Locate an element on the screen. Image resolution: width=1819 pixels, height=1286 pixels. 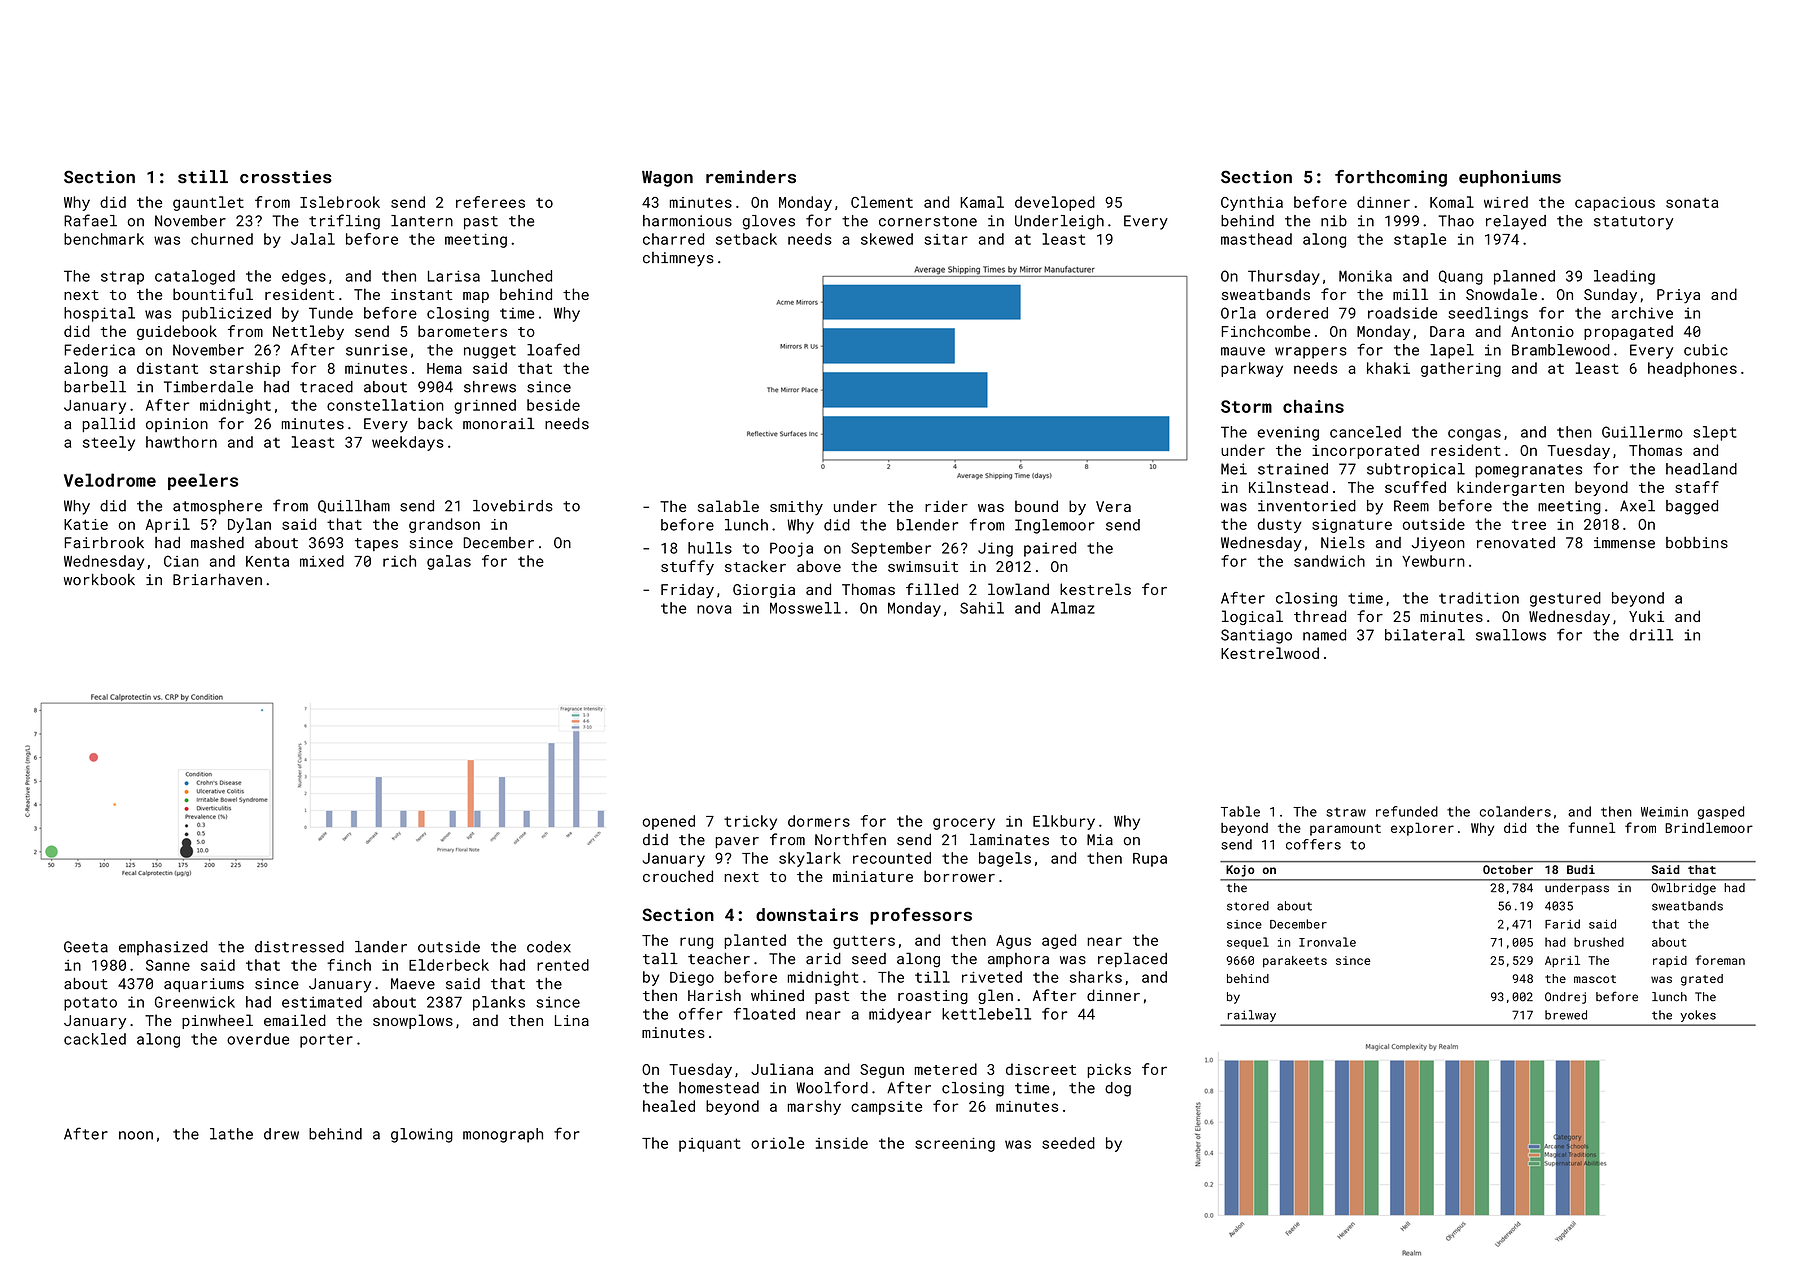
archive is located at coordinates (1642, 313).
